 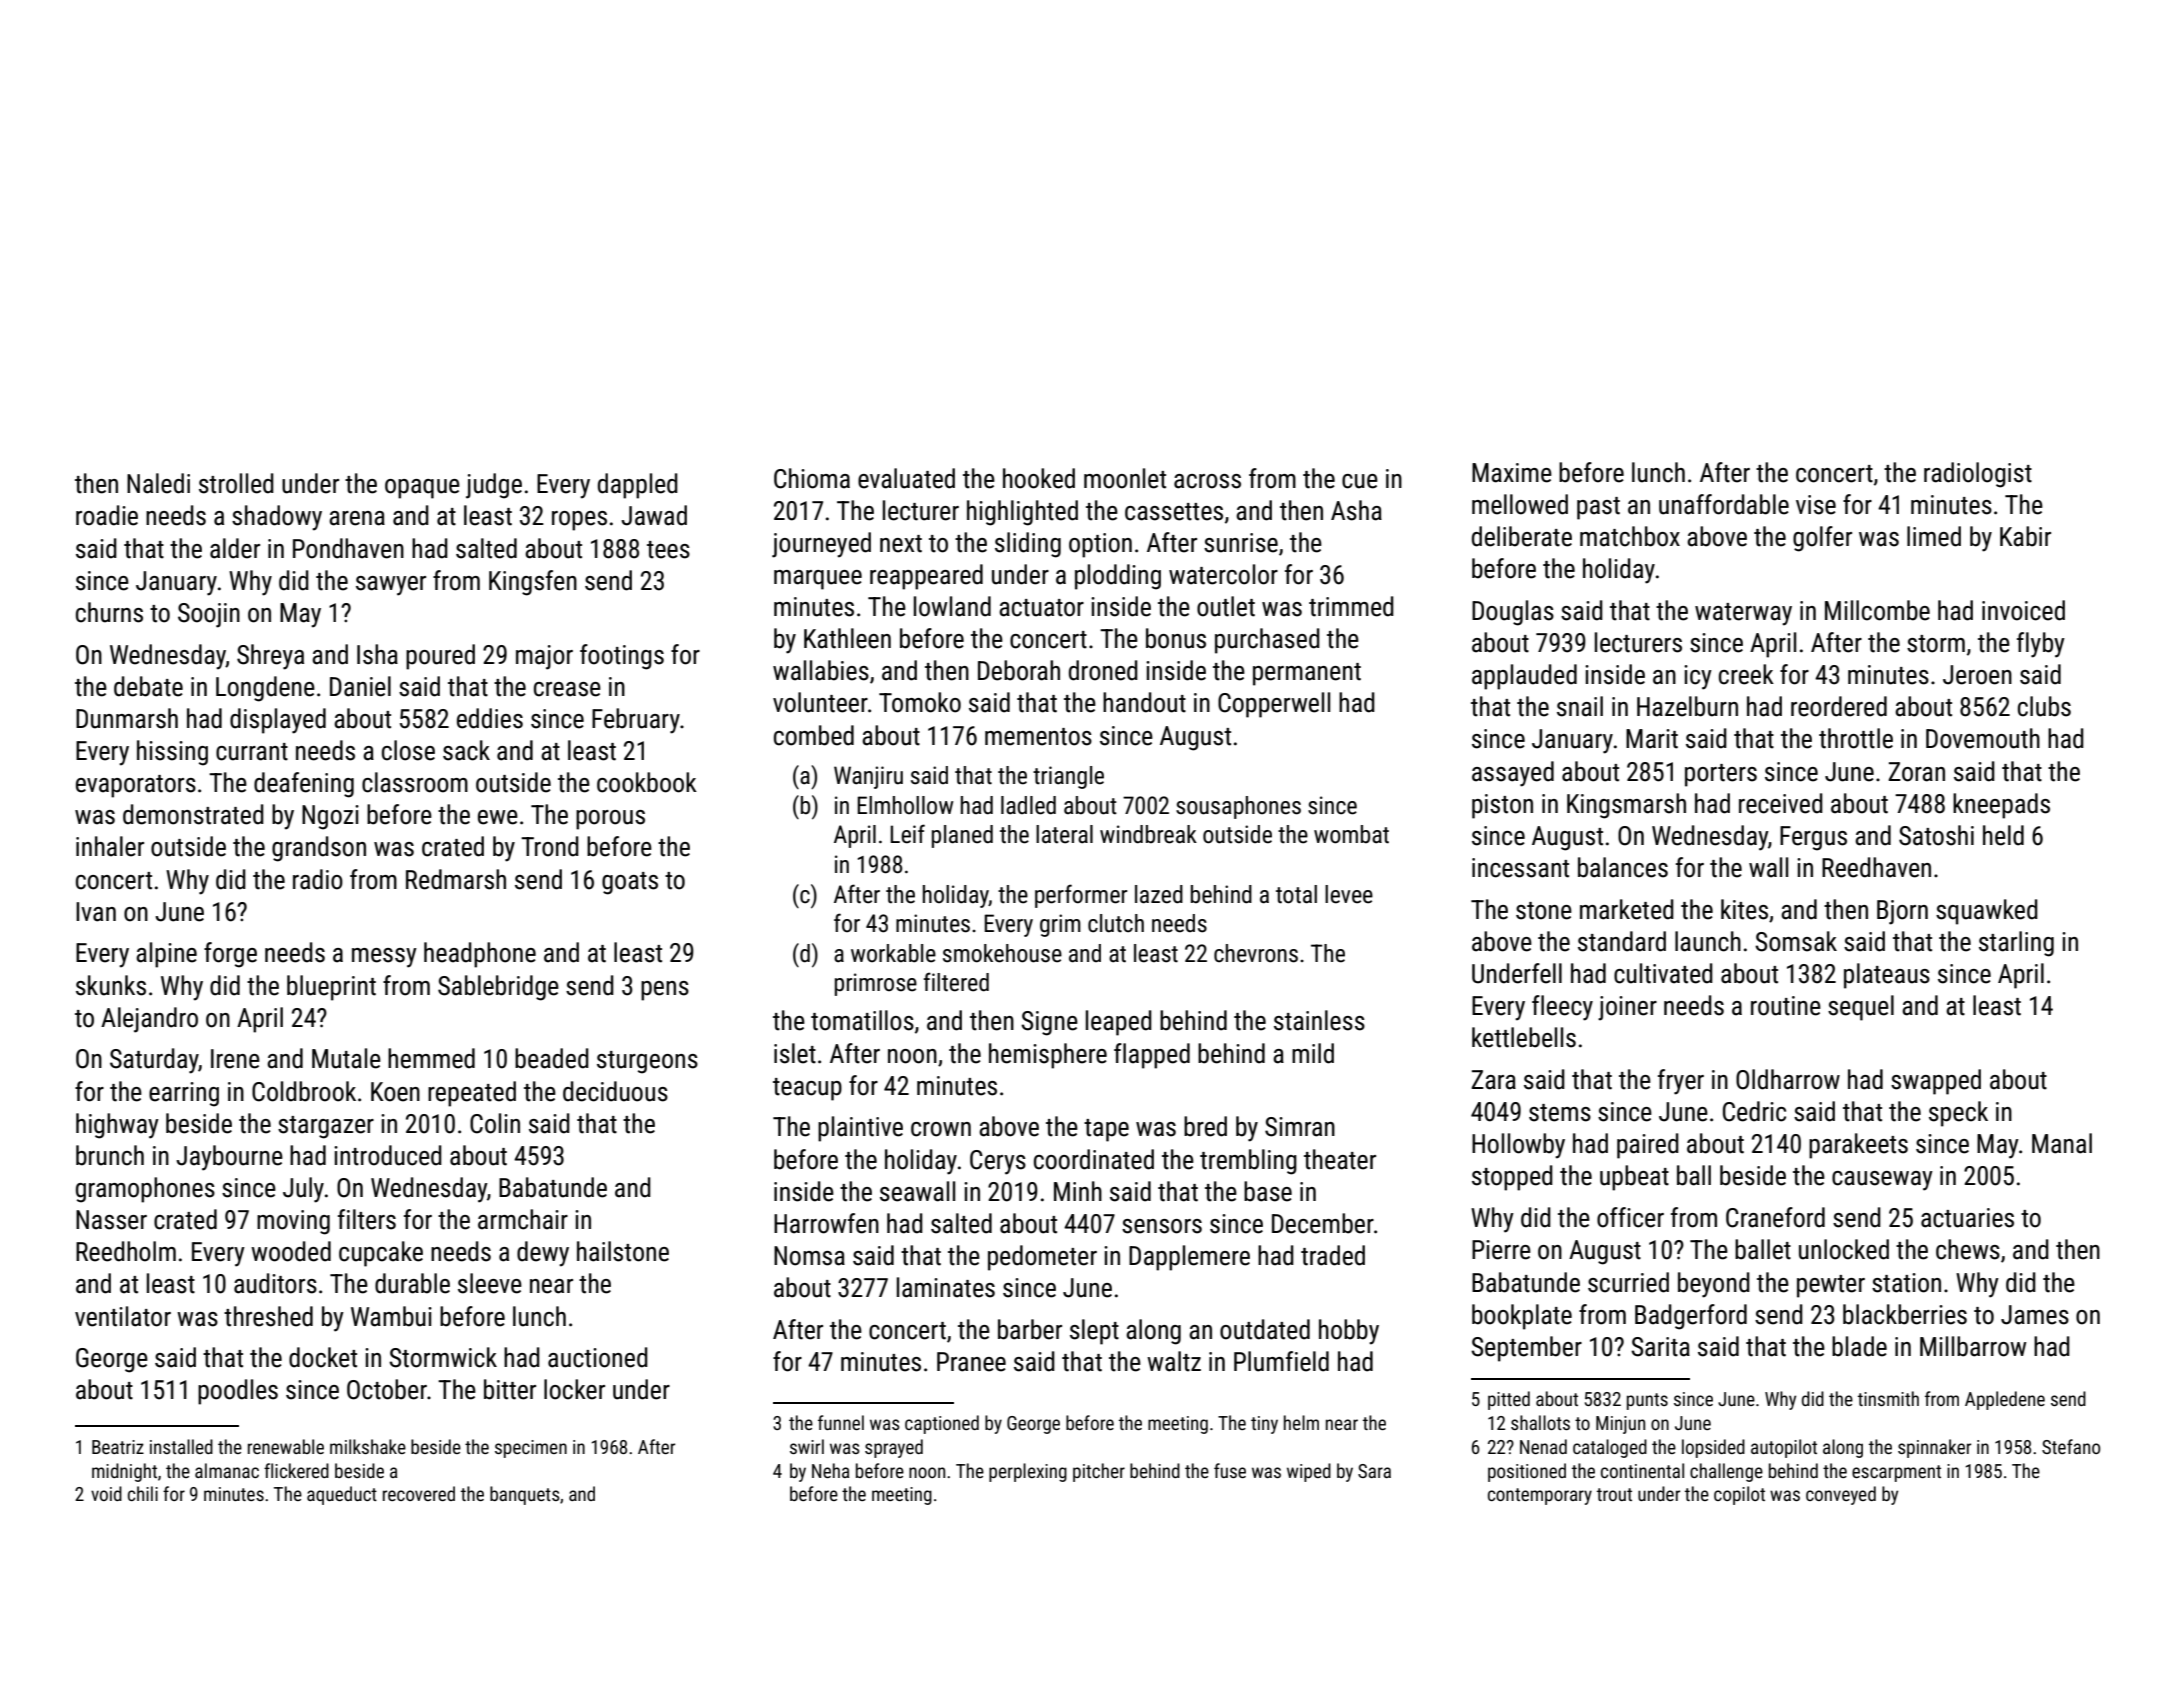 I want to click on bitter, so click(x=510, y=1389).
